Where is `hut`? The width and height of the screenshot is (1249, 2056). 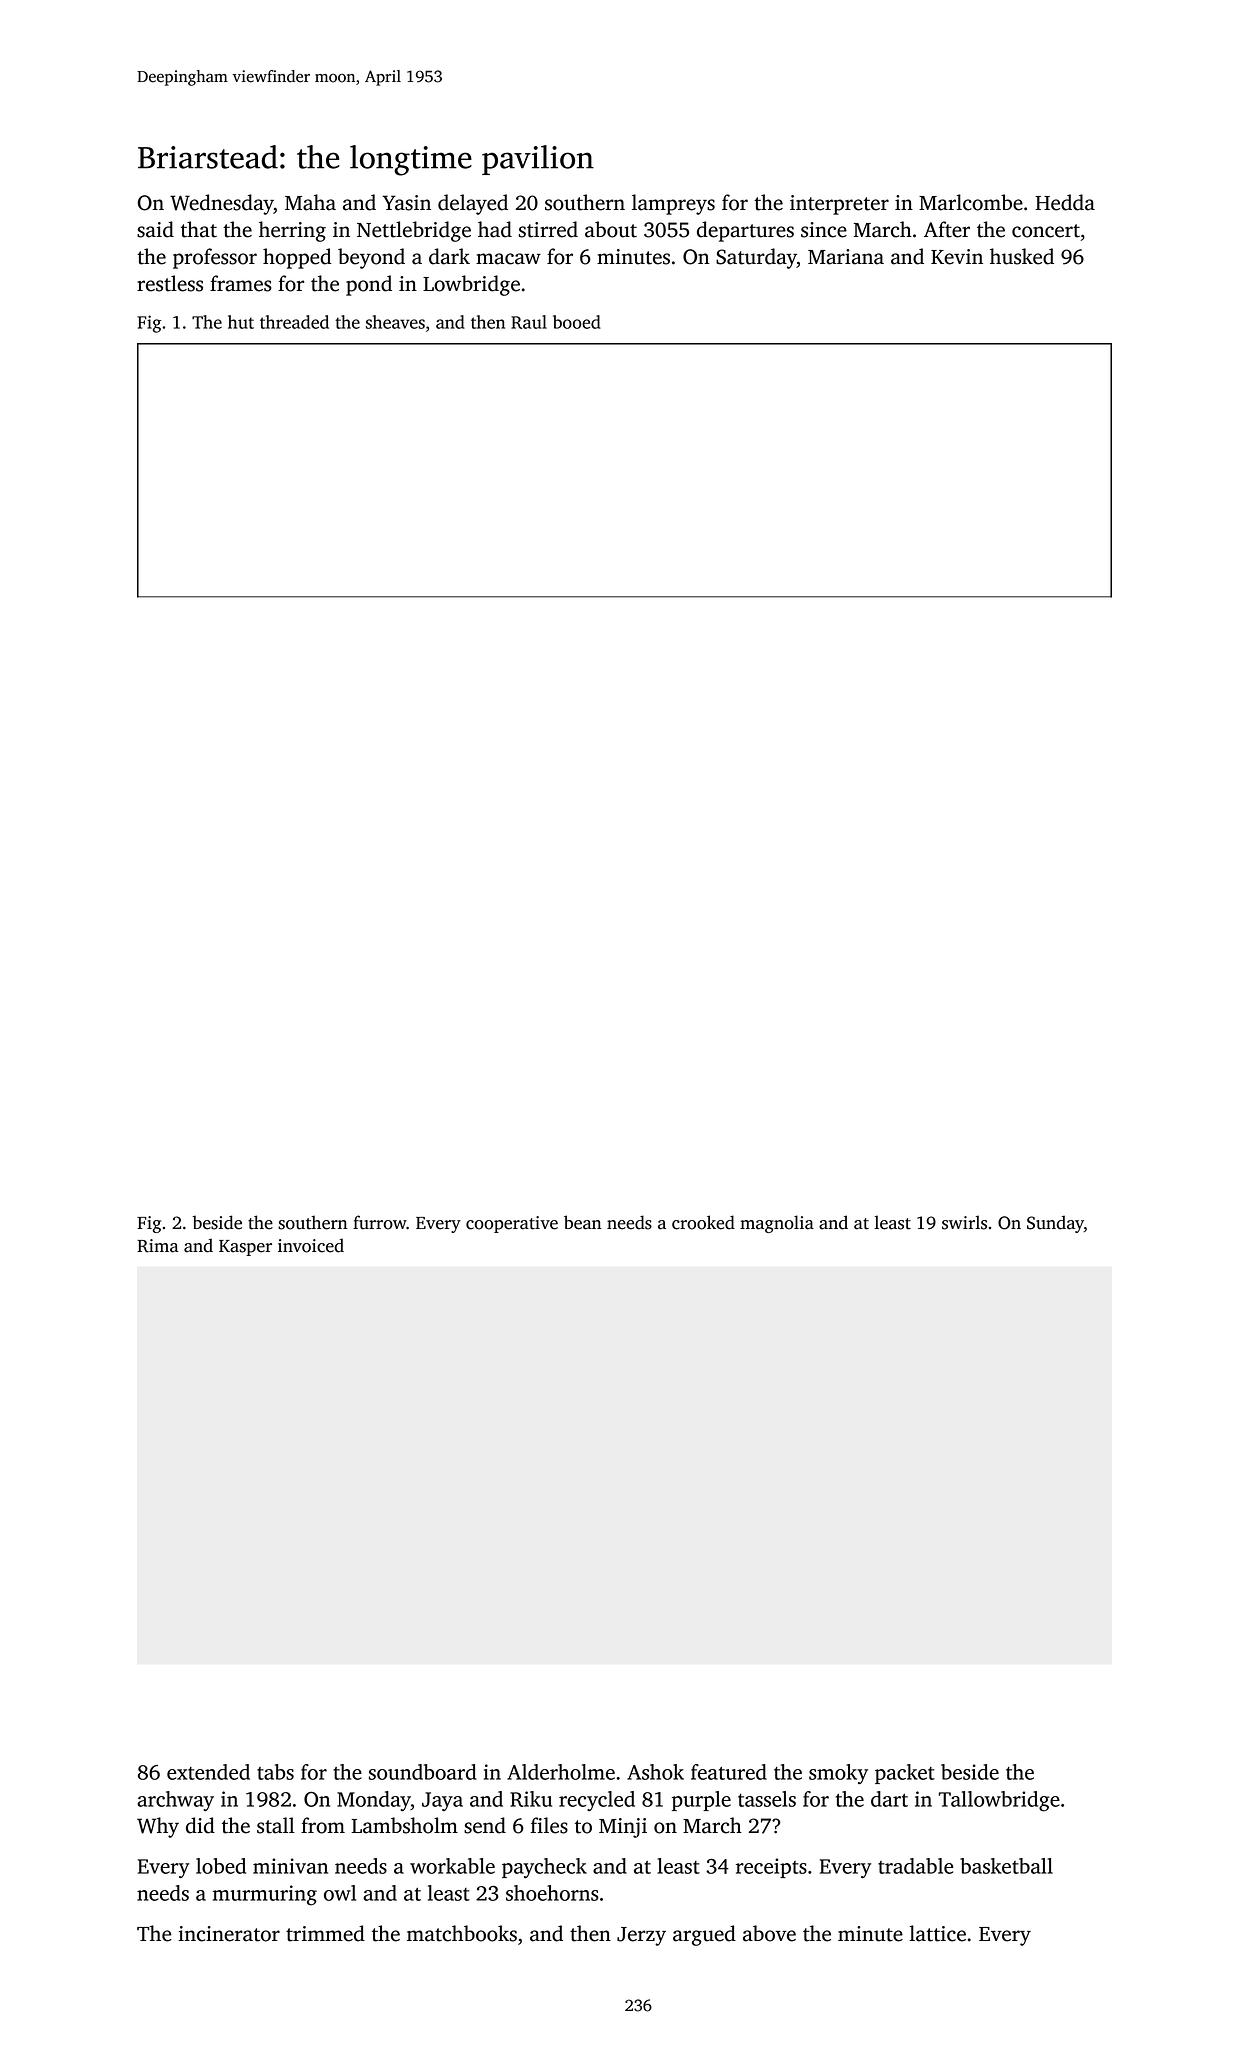
hut is located at coordinates (241, 322).
